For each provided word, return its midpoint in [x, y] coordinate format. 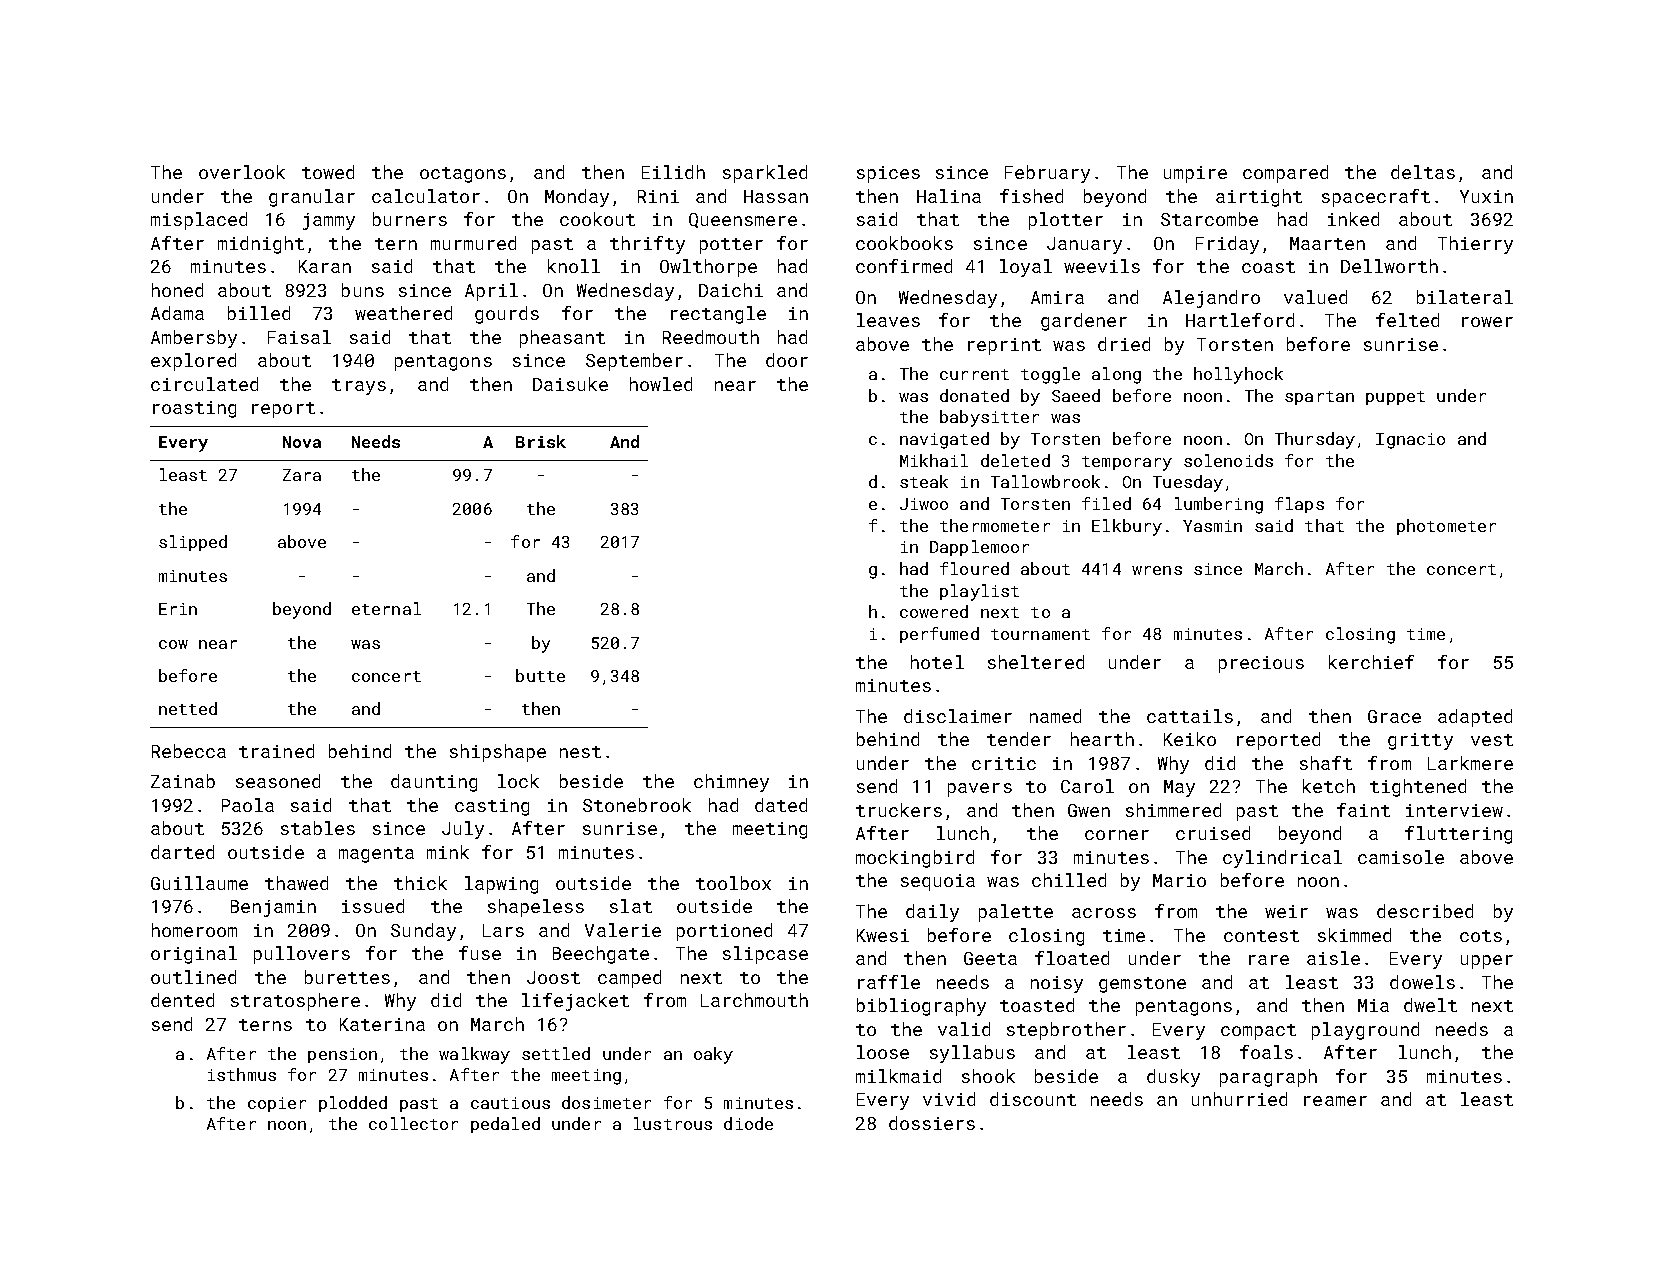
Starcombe [1209, 219]
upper [1487, 962]
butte [540, 675]
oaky [713, 1055]
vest [1492, 740]
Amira [1057, 297]
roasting [194, 409]
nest [580, 752]
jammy [329, 221]
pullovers [302, 955]
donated [974, 395]
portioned [724, 932]
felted [1407, 320]
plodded [353, 1104]
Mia [1373, 1005]
